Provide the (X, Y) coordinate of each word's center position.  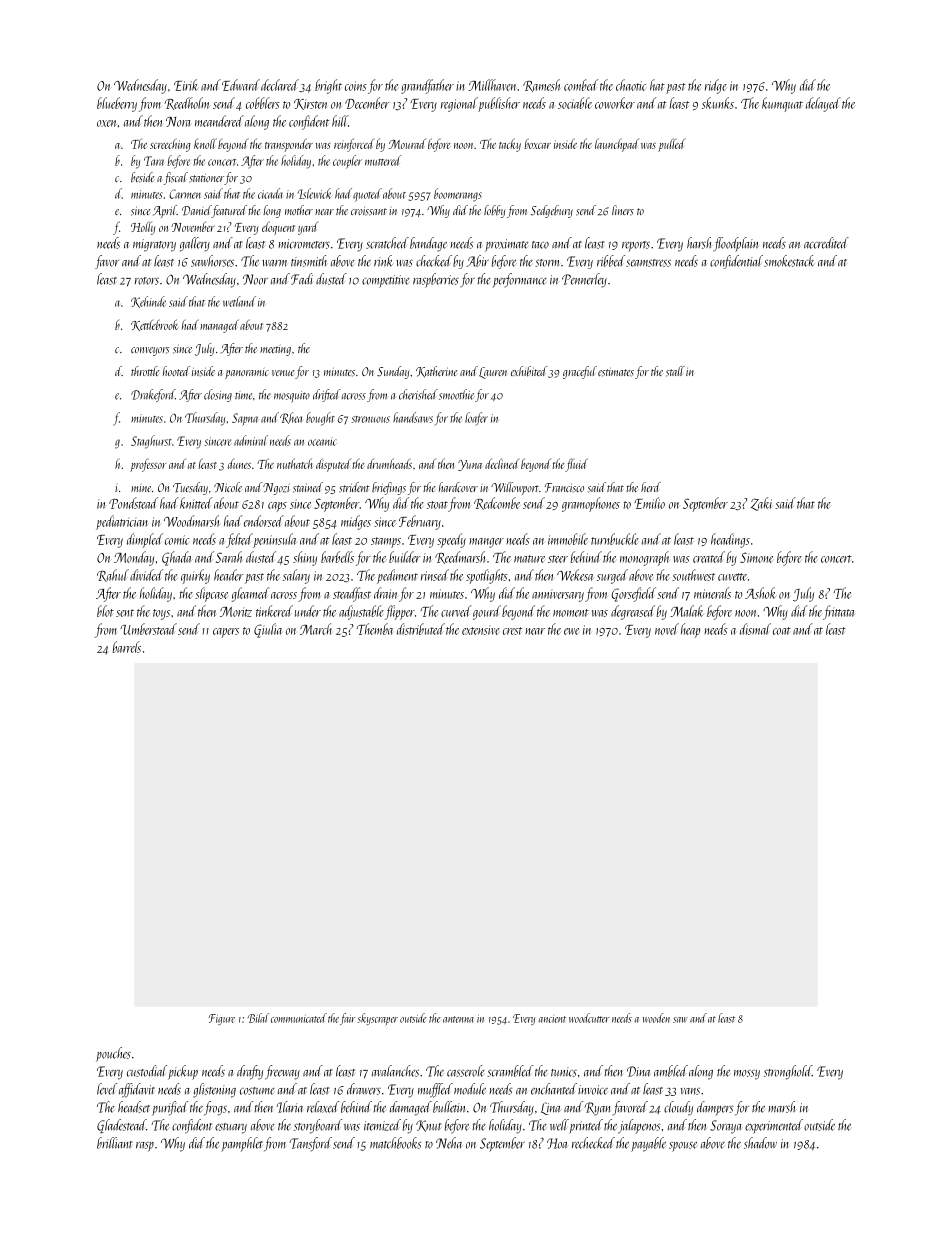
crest (512, 631)
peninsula (275, 540)
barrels (127, 647)
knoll (205, 143)
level (107, 1089)
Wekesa (575, 575)
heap (690, 630)
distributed (421, 629)
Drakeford (153, 395)
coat (782, 631)
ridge (716, 86)
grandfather (427, 86)
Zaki (761, 504)
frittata (838, 612)
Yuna (470, 465)
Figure (222, 1019)
